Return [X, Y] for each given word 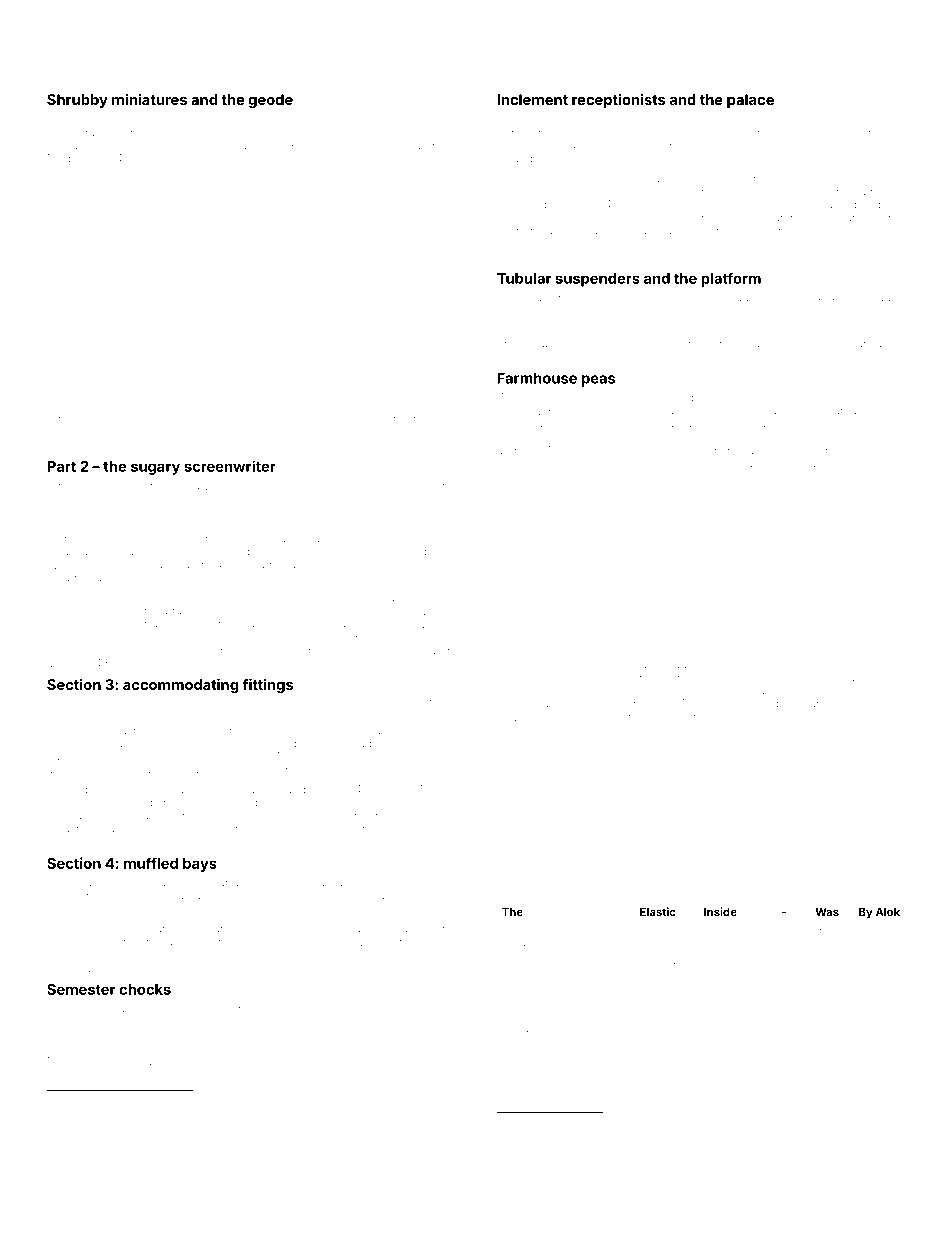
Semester [81, 989]
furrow [84, 119]
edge [889, 718]
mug [550, 983]
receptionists [618, 101]
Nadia [62, 445]
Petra [258, 743]
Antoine [406, 132]
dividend [576, 677]
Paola [435, 637]
